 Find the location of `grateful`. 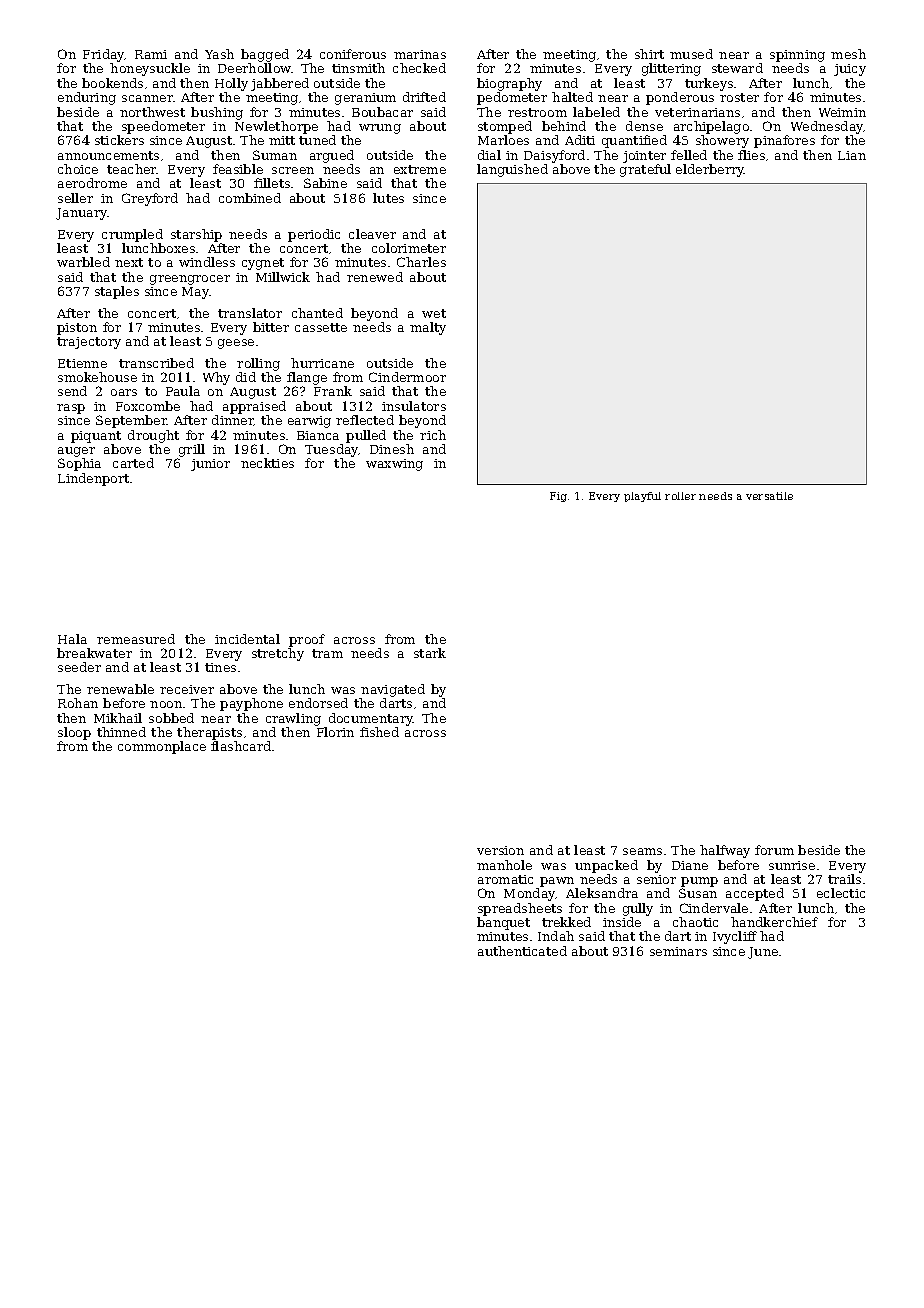

grateful is located at coordinates (645, 170).
